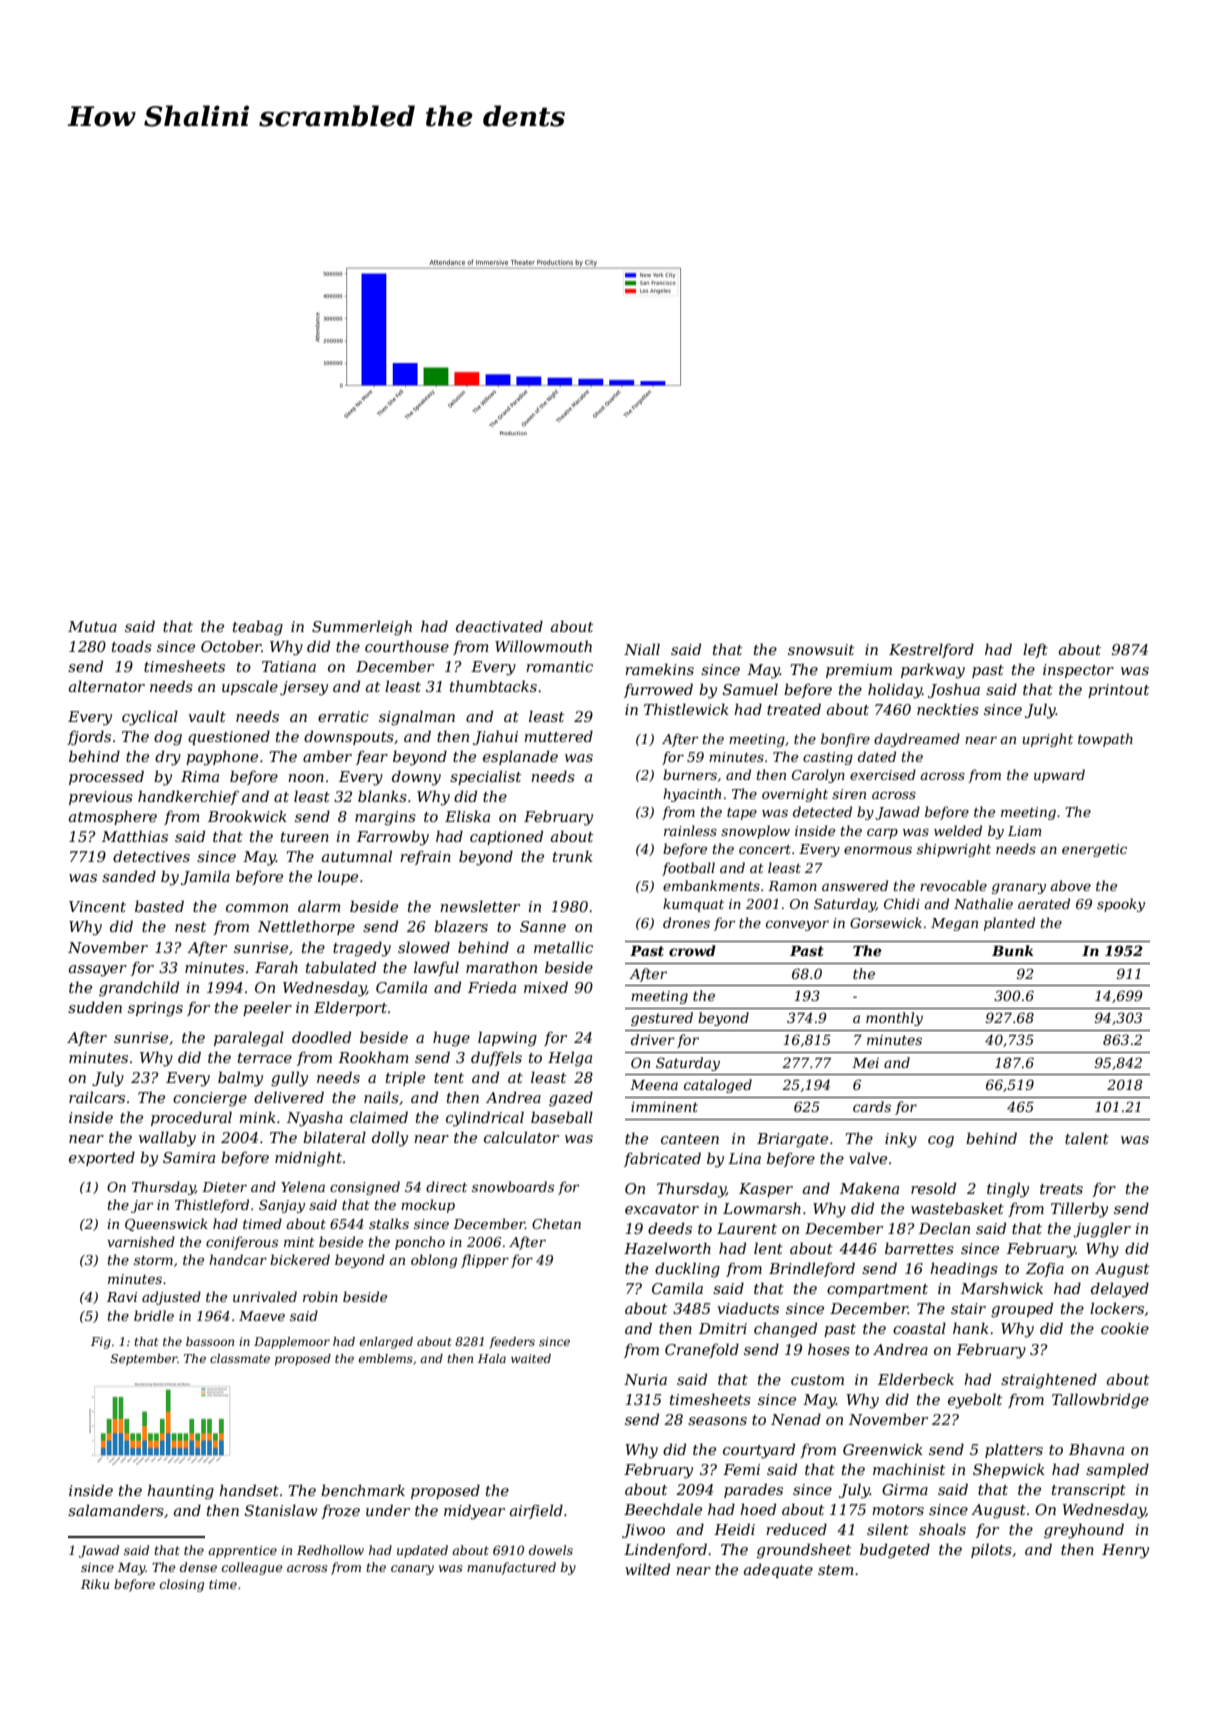  I want to click on deactivated, so click(499, 626).
